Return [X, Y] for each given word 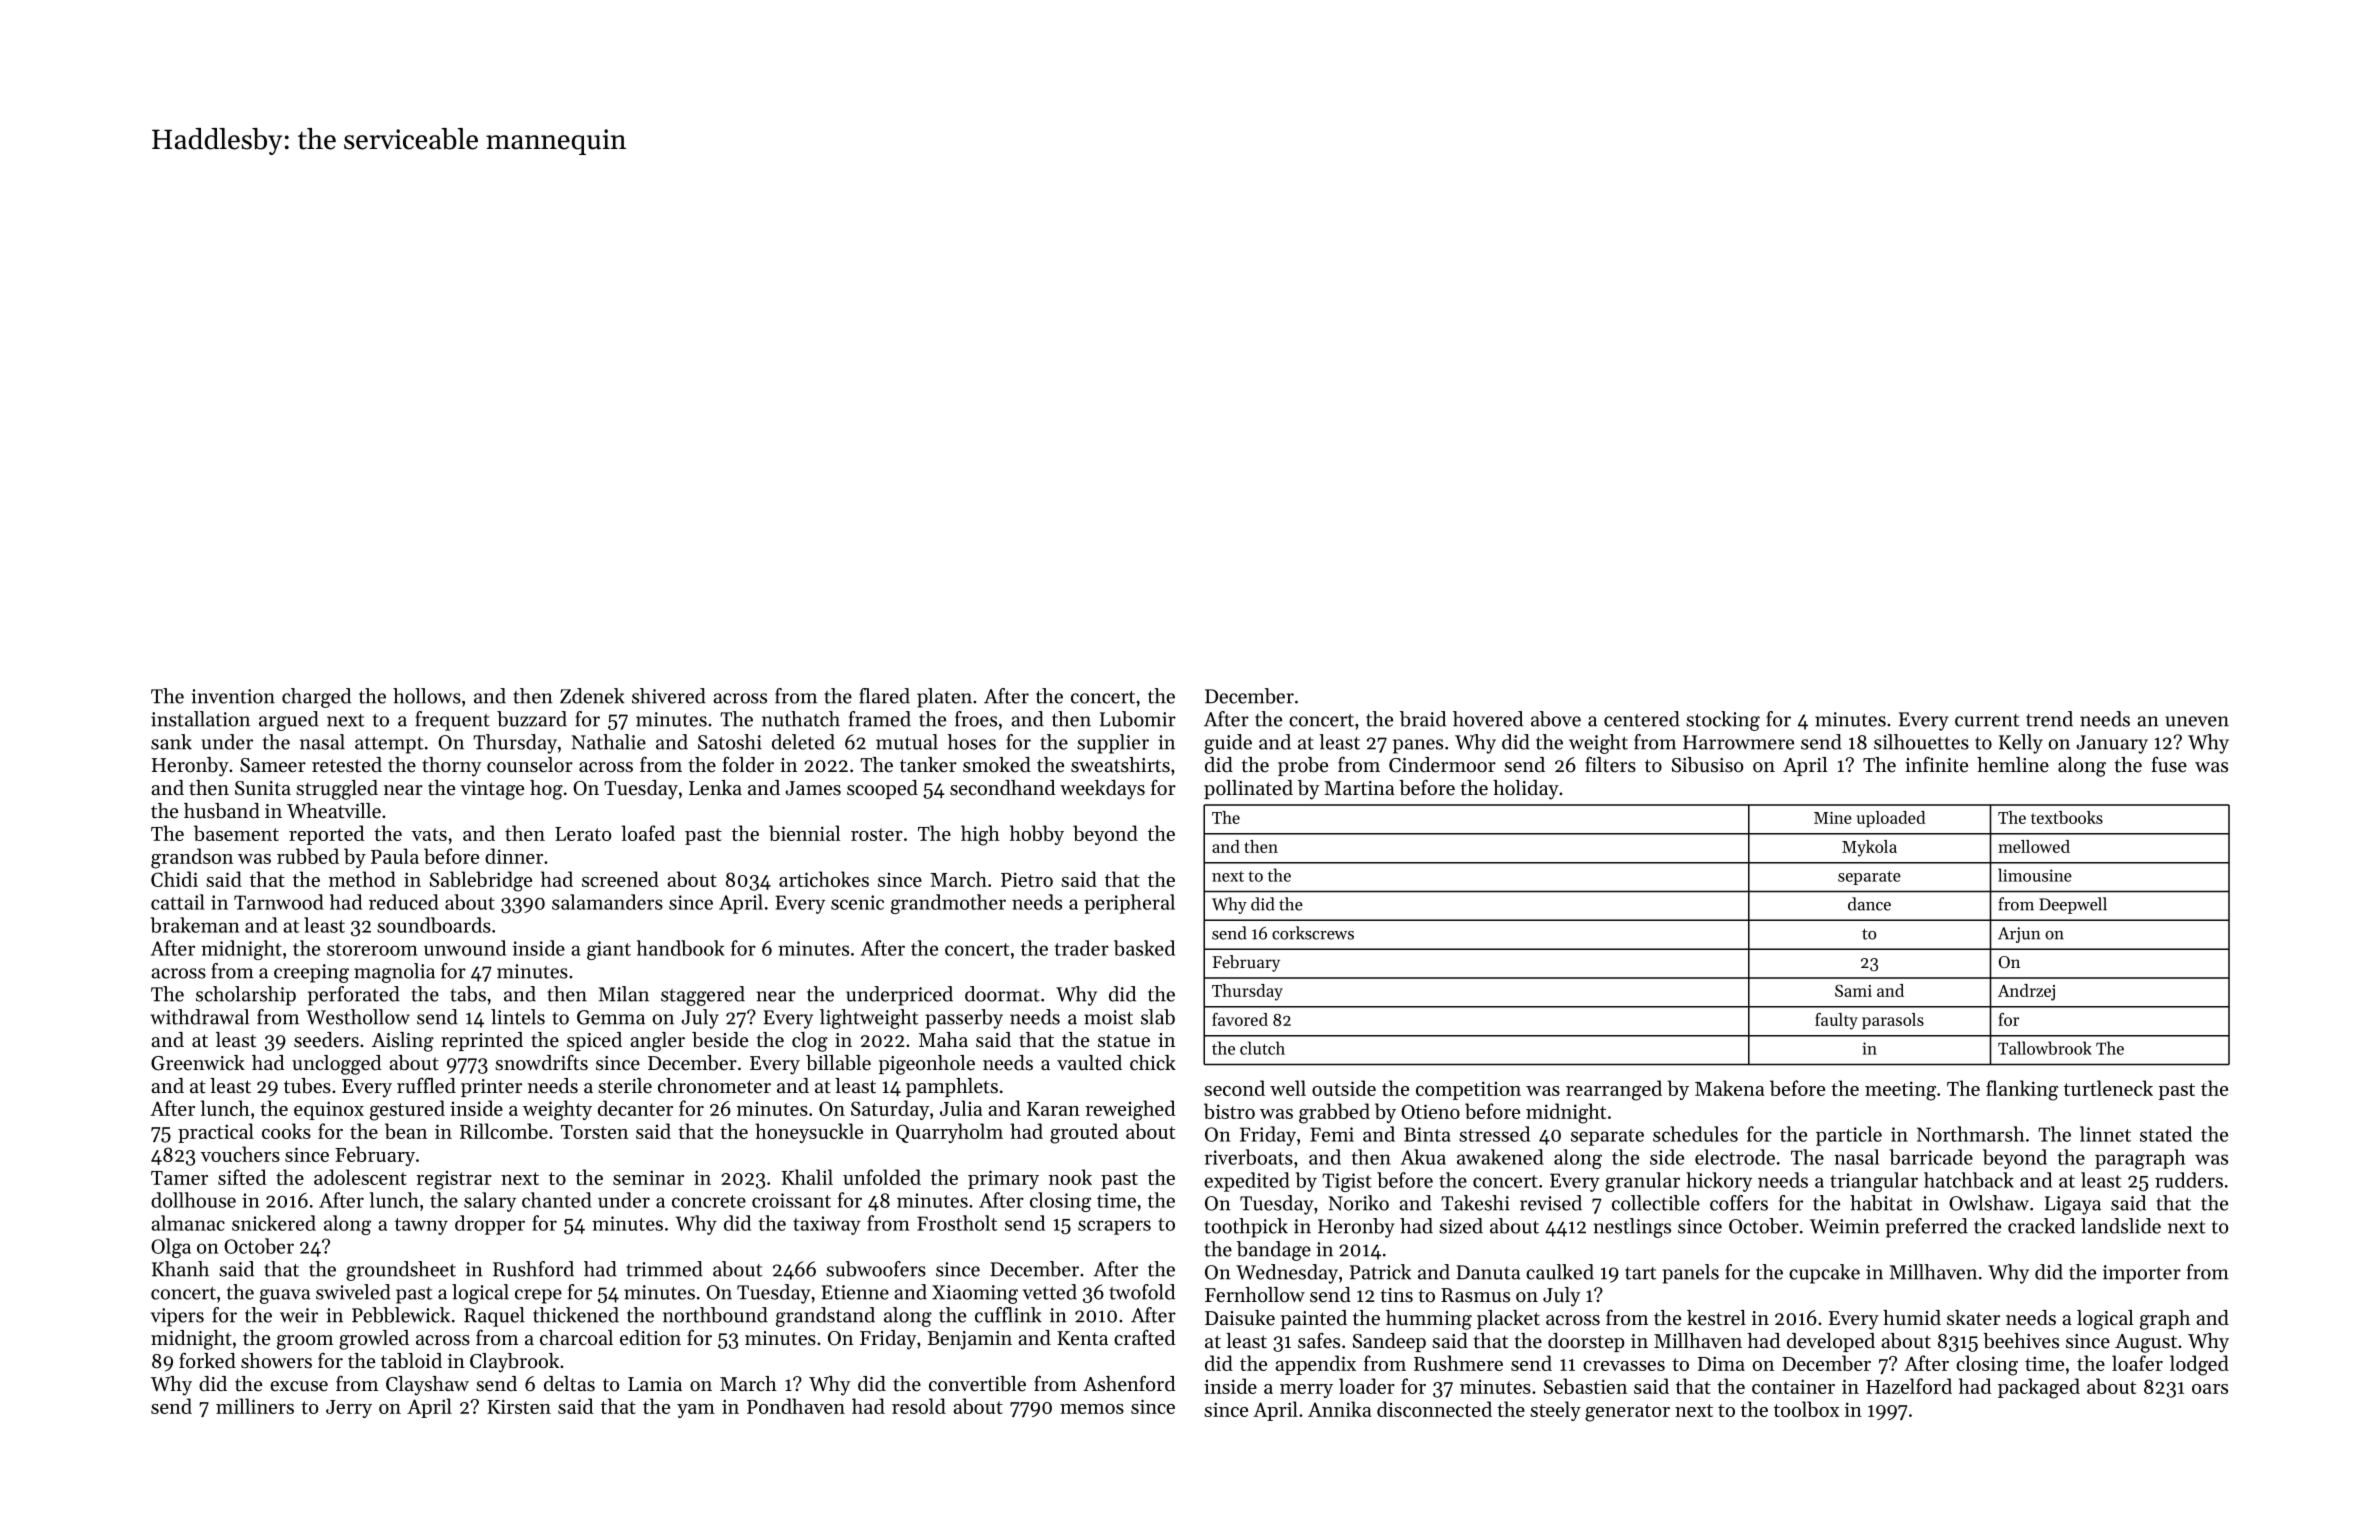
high [980, 835]
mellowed [2034, 846]
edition [650, 1338]
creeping [311, 973]
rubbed [308, 856]
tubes [307, 1086]
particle [1849, 1136]
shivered [669, 696]
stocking [1723, 721]
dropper [490, 1225]
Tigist [1347, 1182]
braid [1423, 719]
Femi [1332, 1134]
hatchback [1969, 1180]
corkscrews [1313, 933]
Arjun [2019, 935]
